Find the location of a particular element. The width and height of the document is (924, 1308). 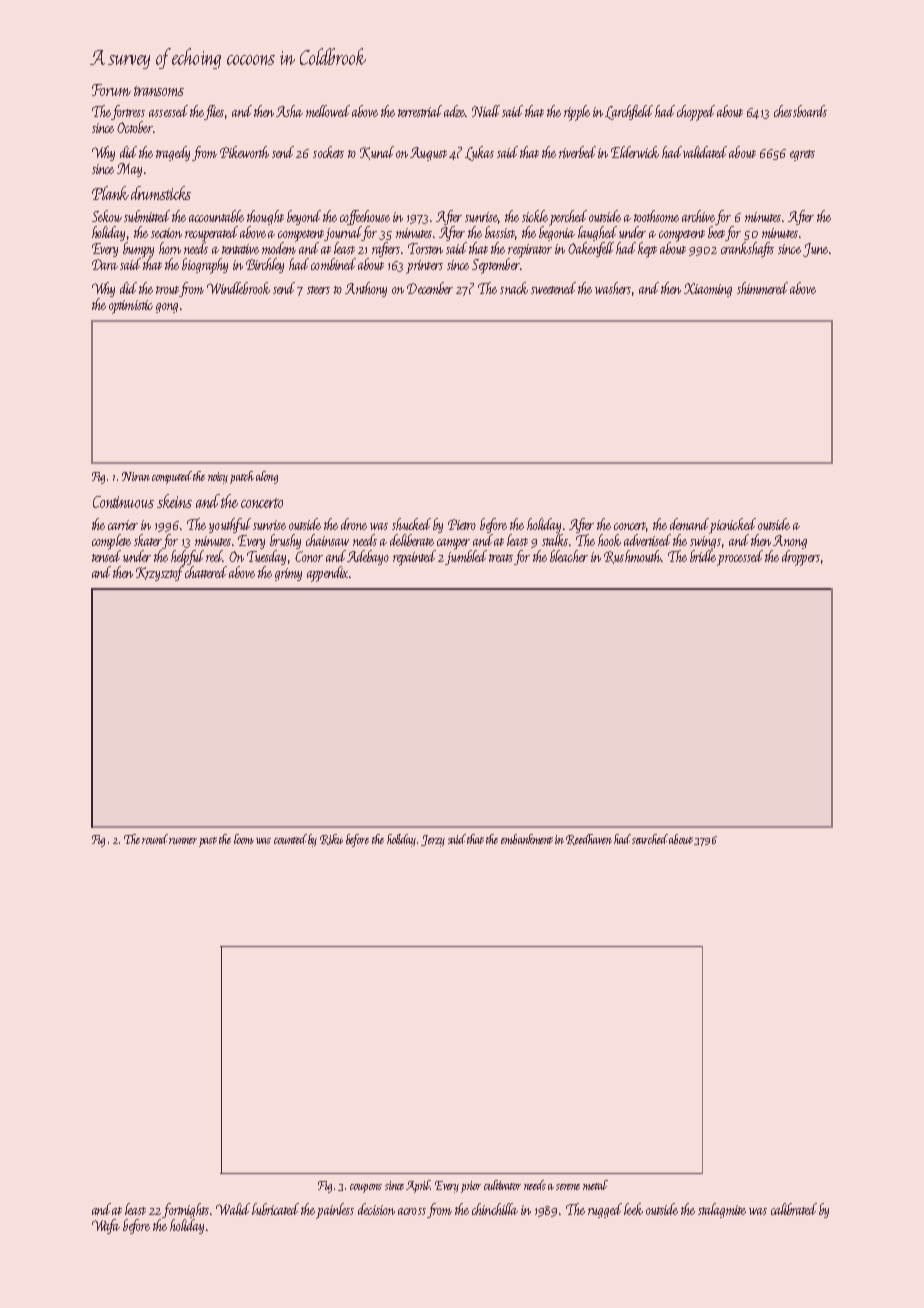

Wafa is located at coordinates (106, 1226).
